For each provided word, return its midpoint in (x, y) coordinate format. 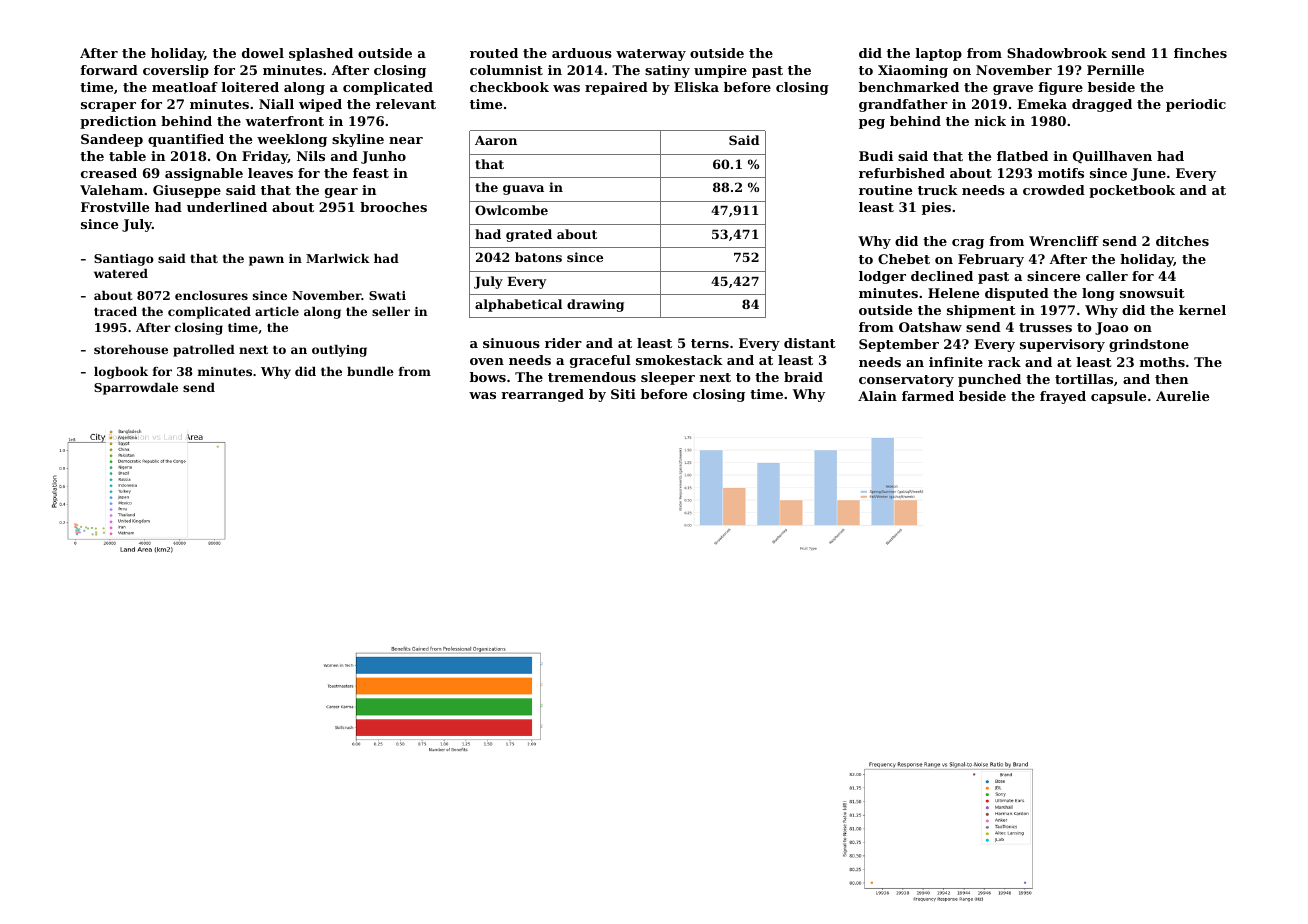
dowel (263, 53)
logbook (121, 373)
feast (371, 173)
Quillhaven (1112, 157)
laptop (939, 54)
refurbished (902, 173)
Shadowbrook (1057, 53)
